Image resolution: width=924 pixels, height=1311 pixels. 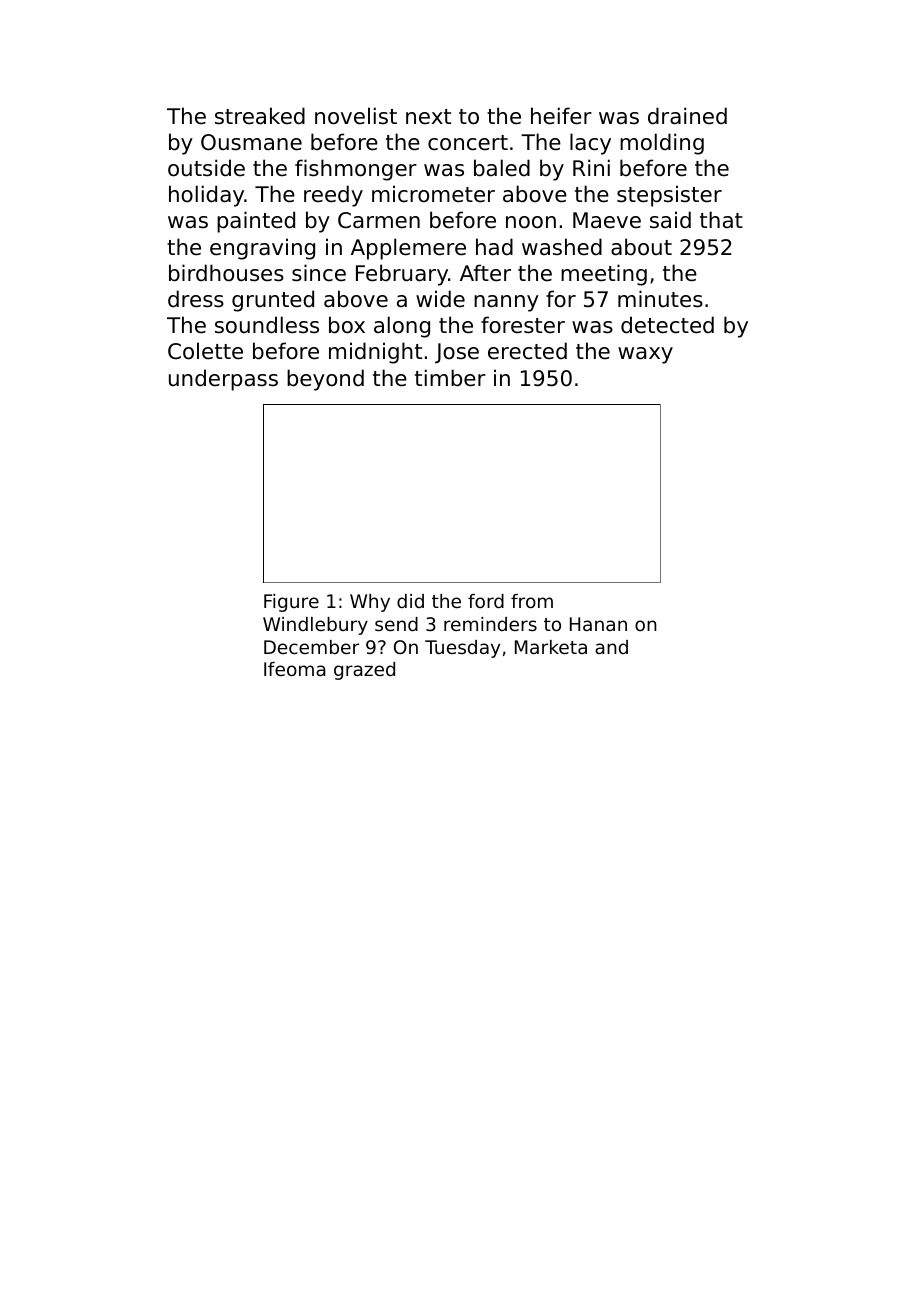 I want to click on and, so click(x=611, y=647).
